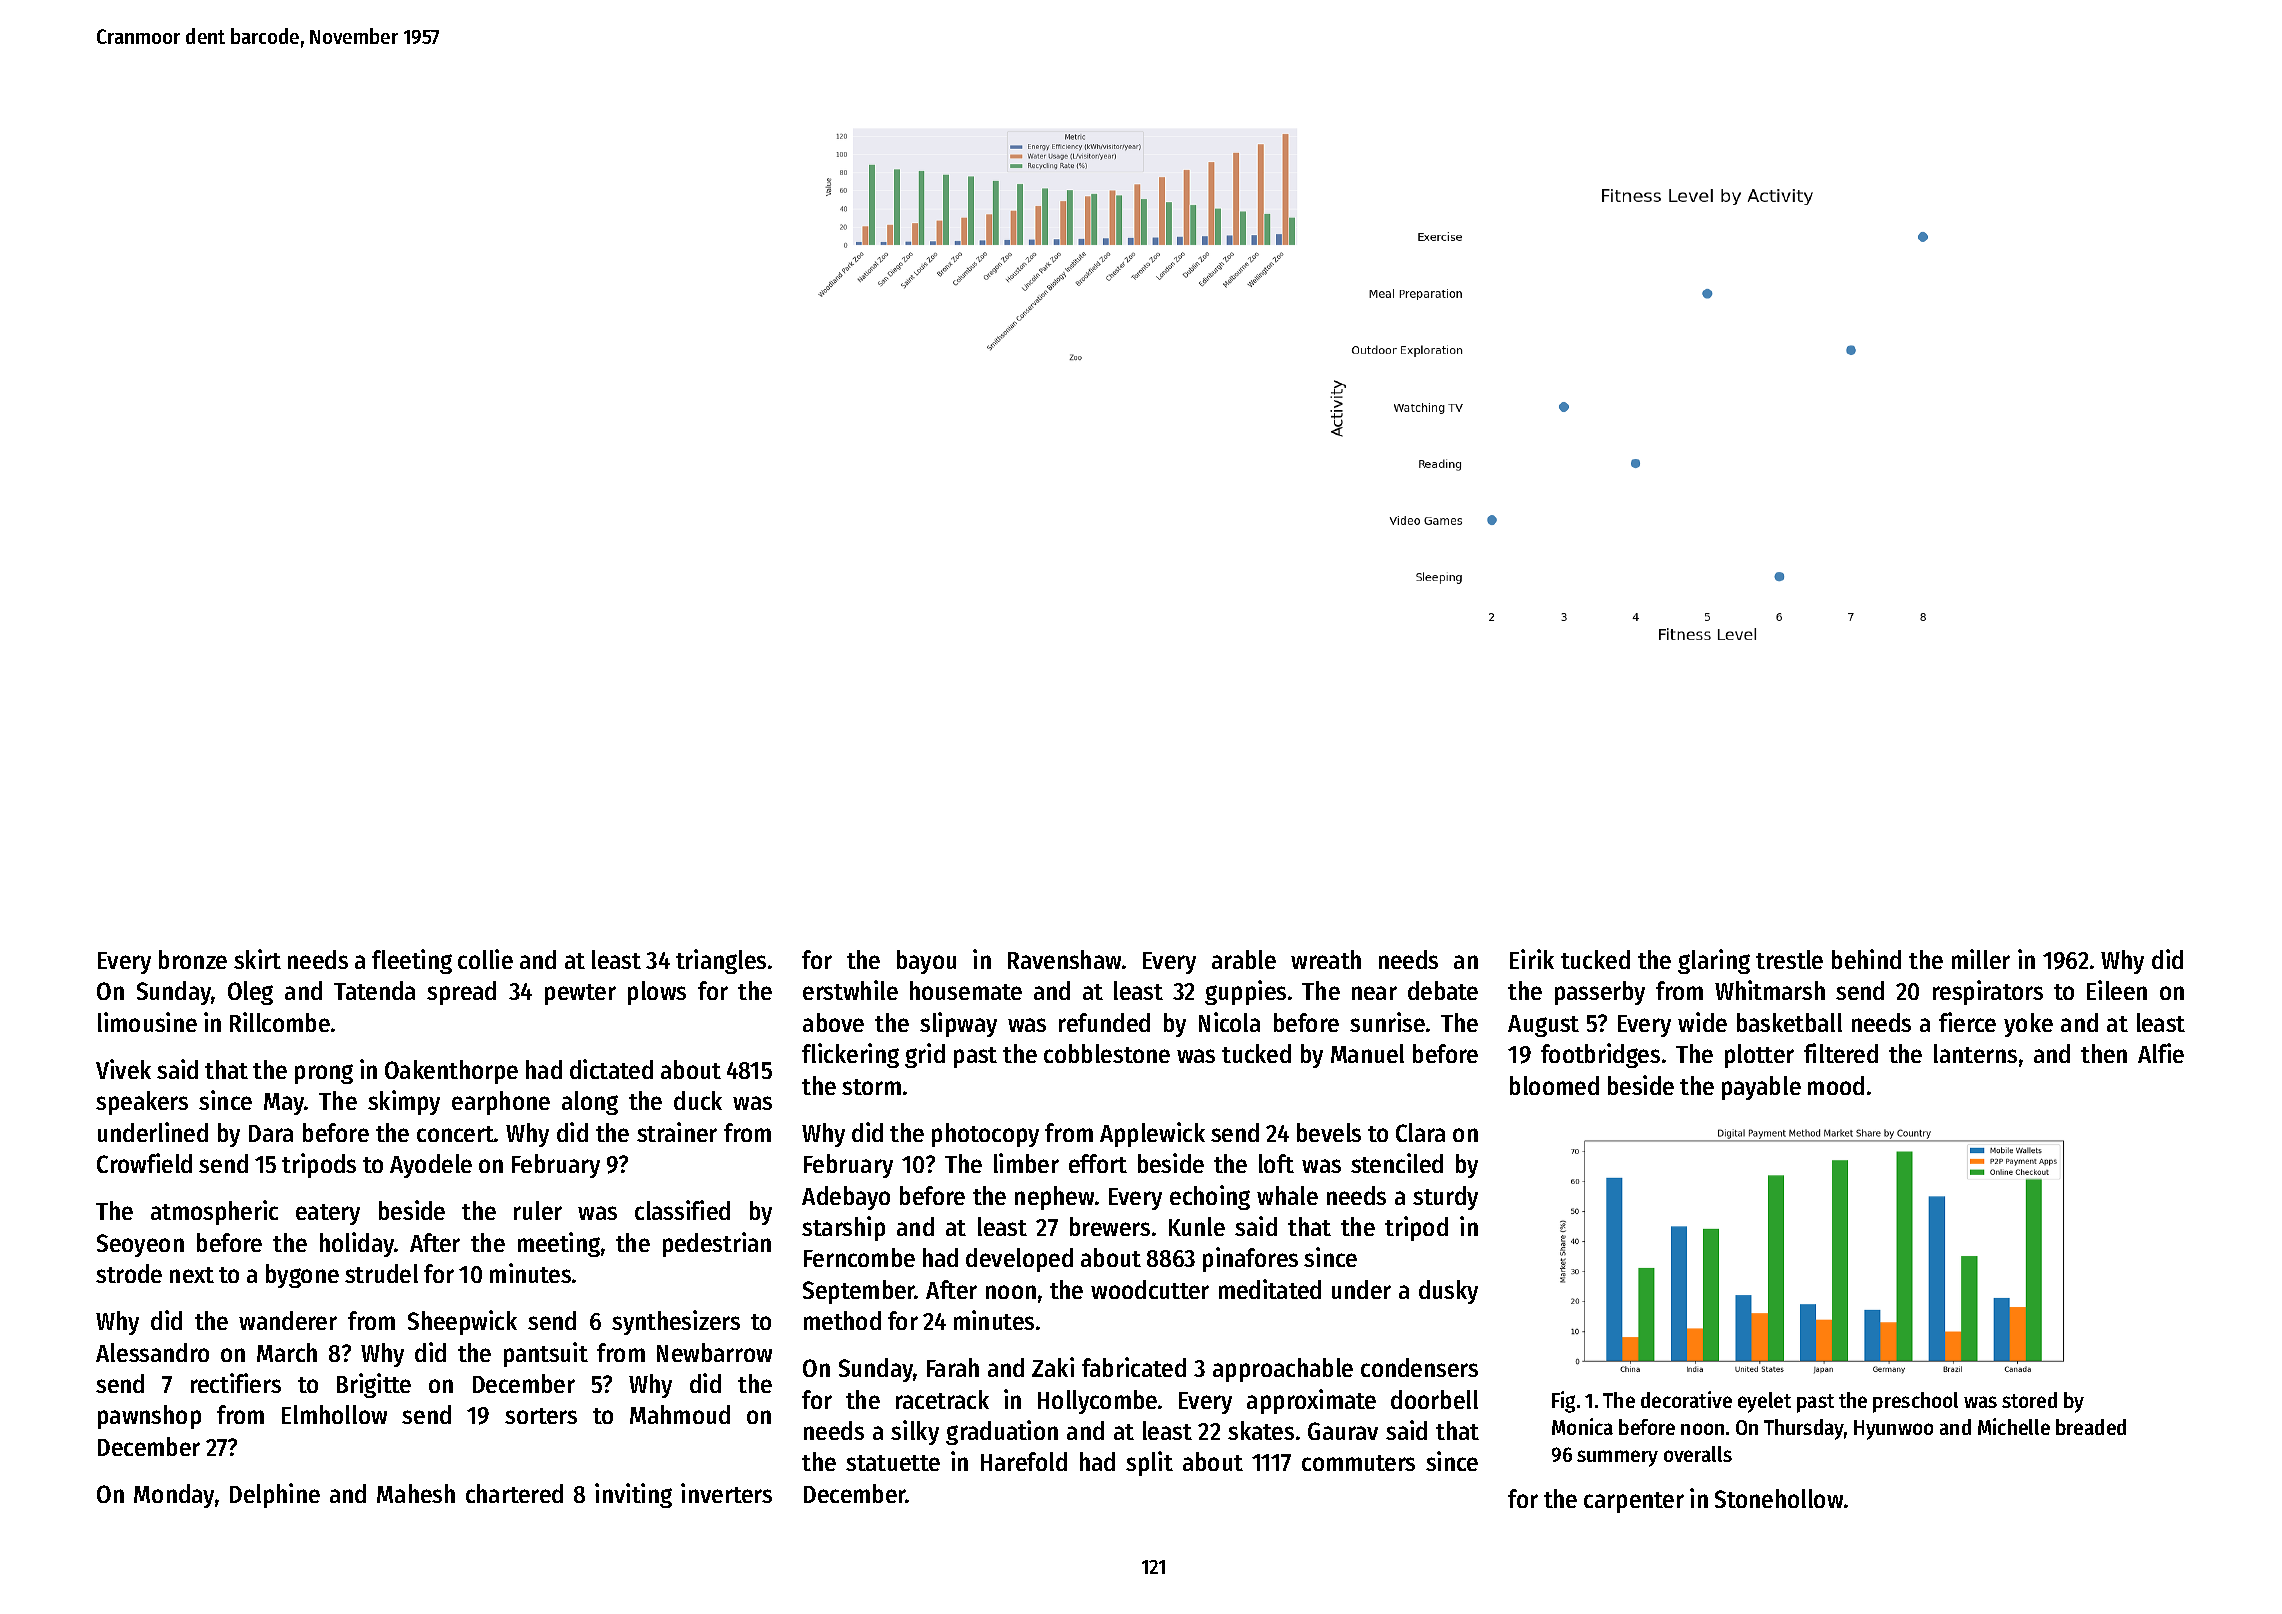 This screenshot has width=2282, height=1614. What do you see at coordinates (1250, 1259) in the screenshot?
I see `pinafores` at bounding box center [1250, 1259].
